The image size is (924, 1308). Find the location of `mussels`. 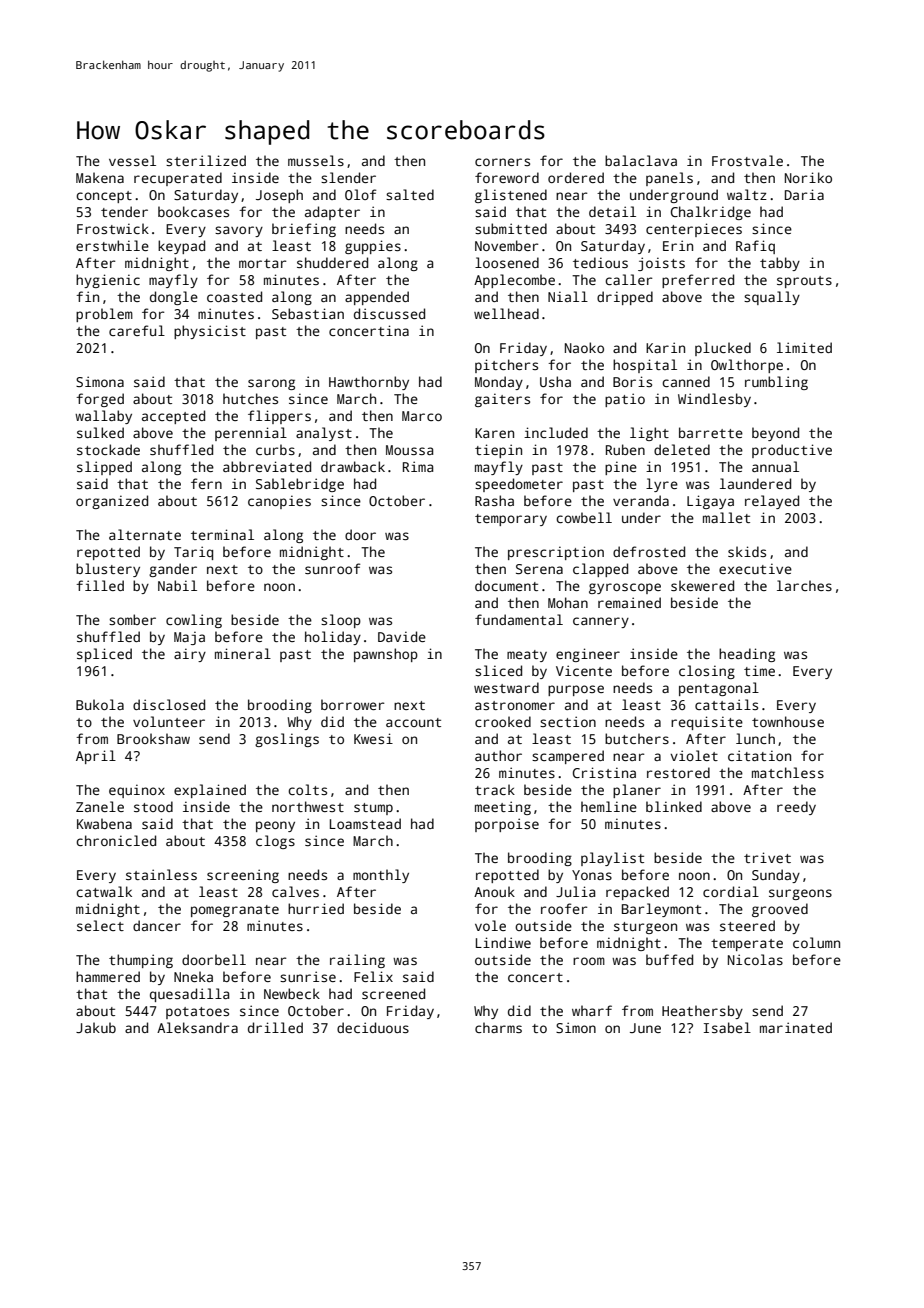

mussels is located at coordinates (316, 160).
